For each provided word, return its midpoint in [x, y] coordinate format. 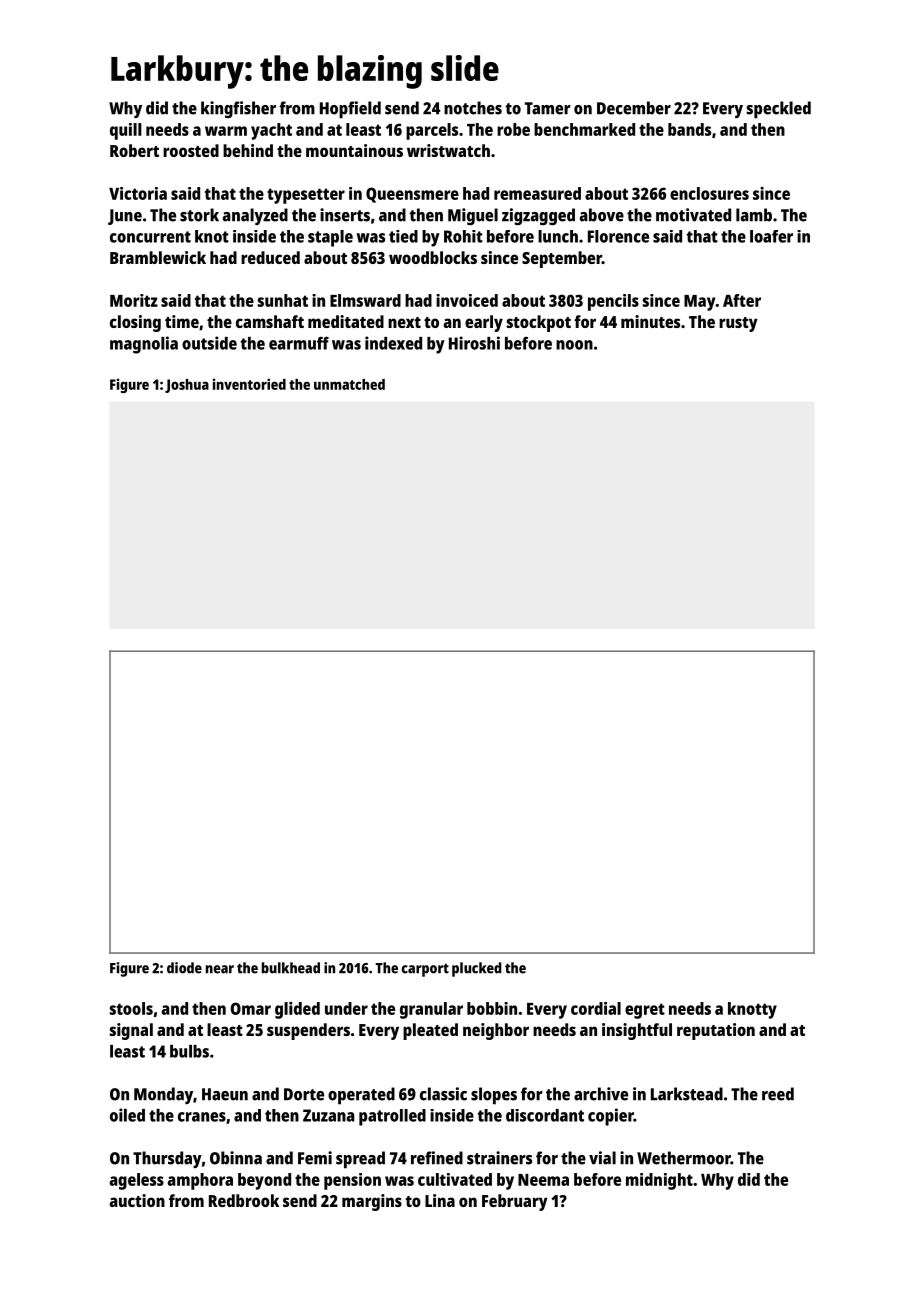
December [634, 108]
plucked [477, 969]
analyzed [255, 216]
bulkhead [291, 968]
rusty [738, 324]
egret [645, 1011]
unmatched [349, 384]
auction [137, 1200]
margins [372, 1202]
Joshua [187, 386]
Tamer [548, 108]
